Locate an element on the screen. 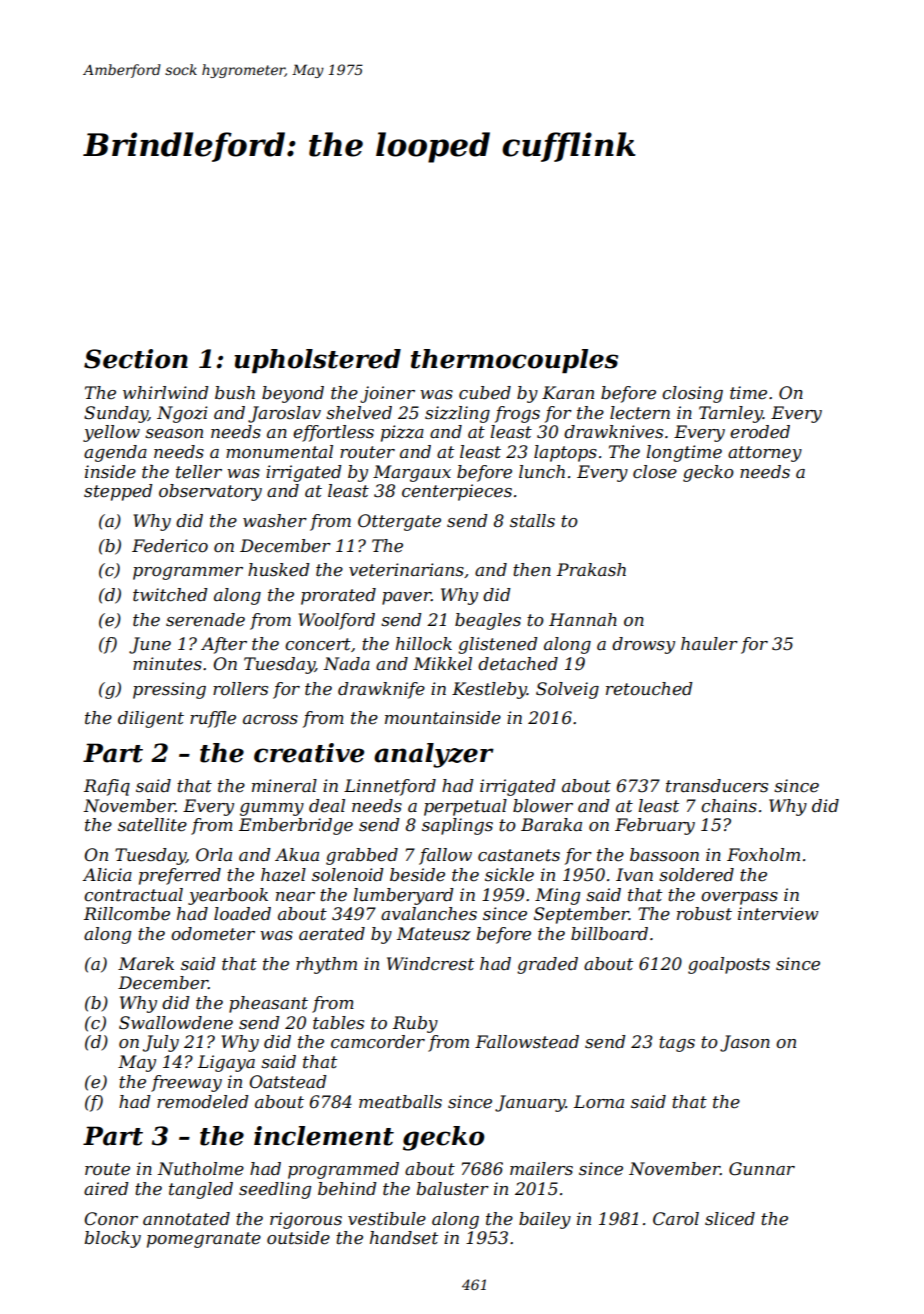 The image size is (924, 1314). husked is located at coordinates (279, 569).
